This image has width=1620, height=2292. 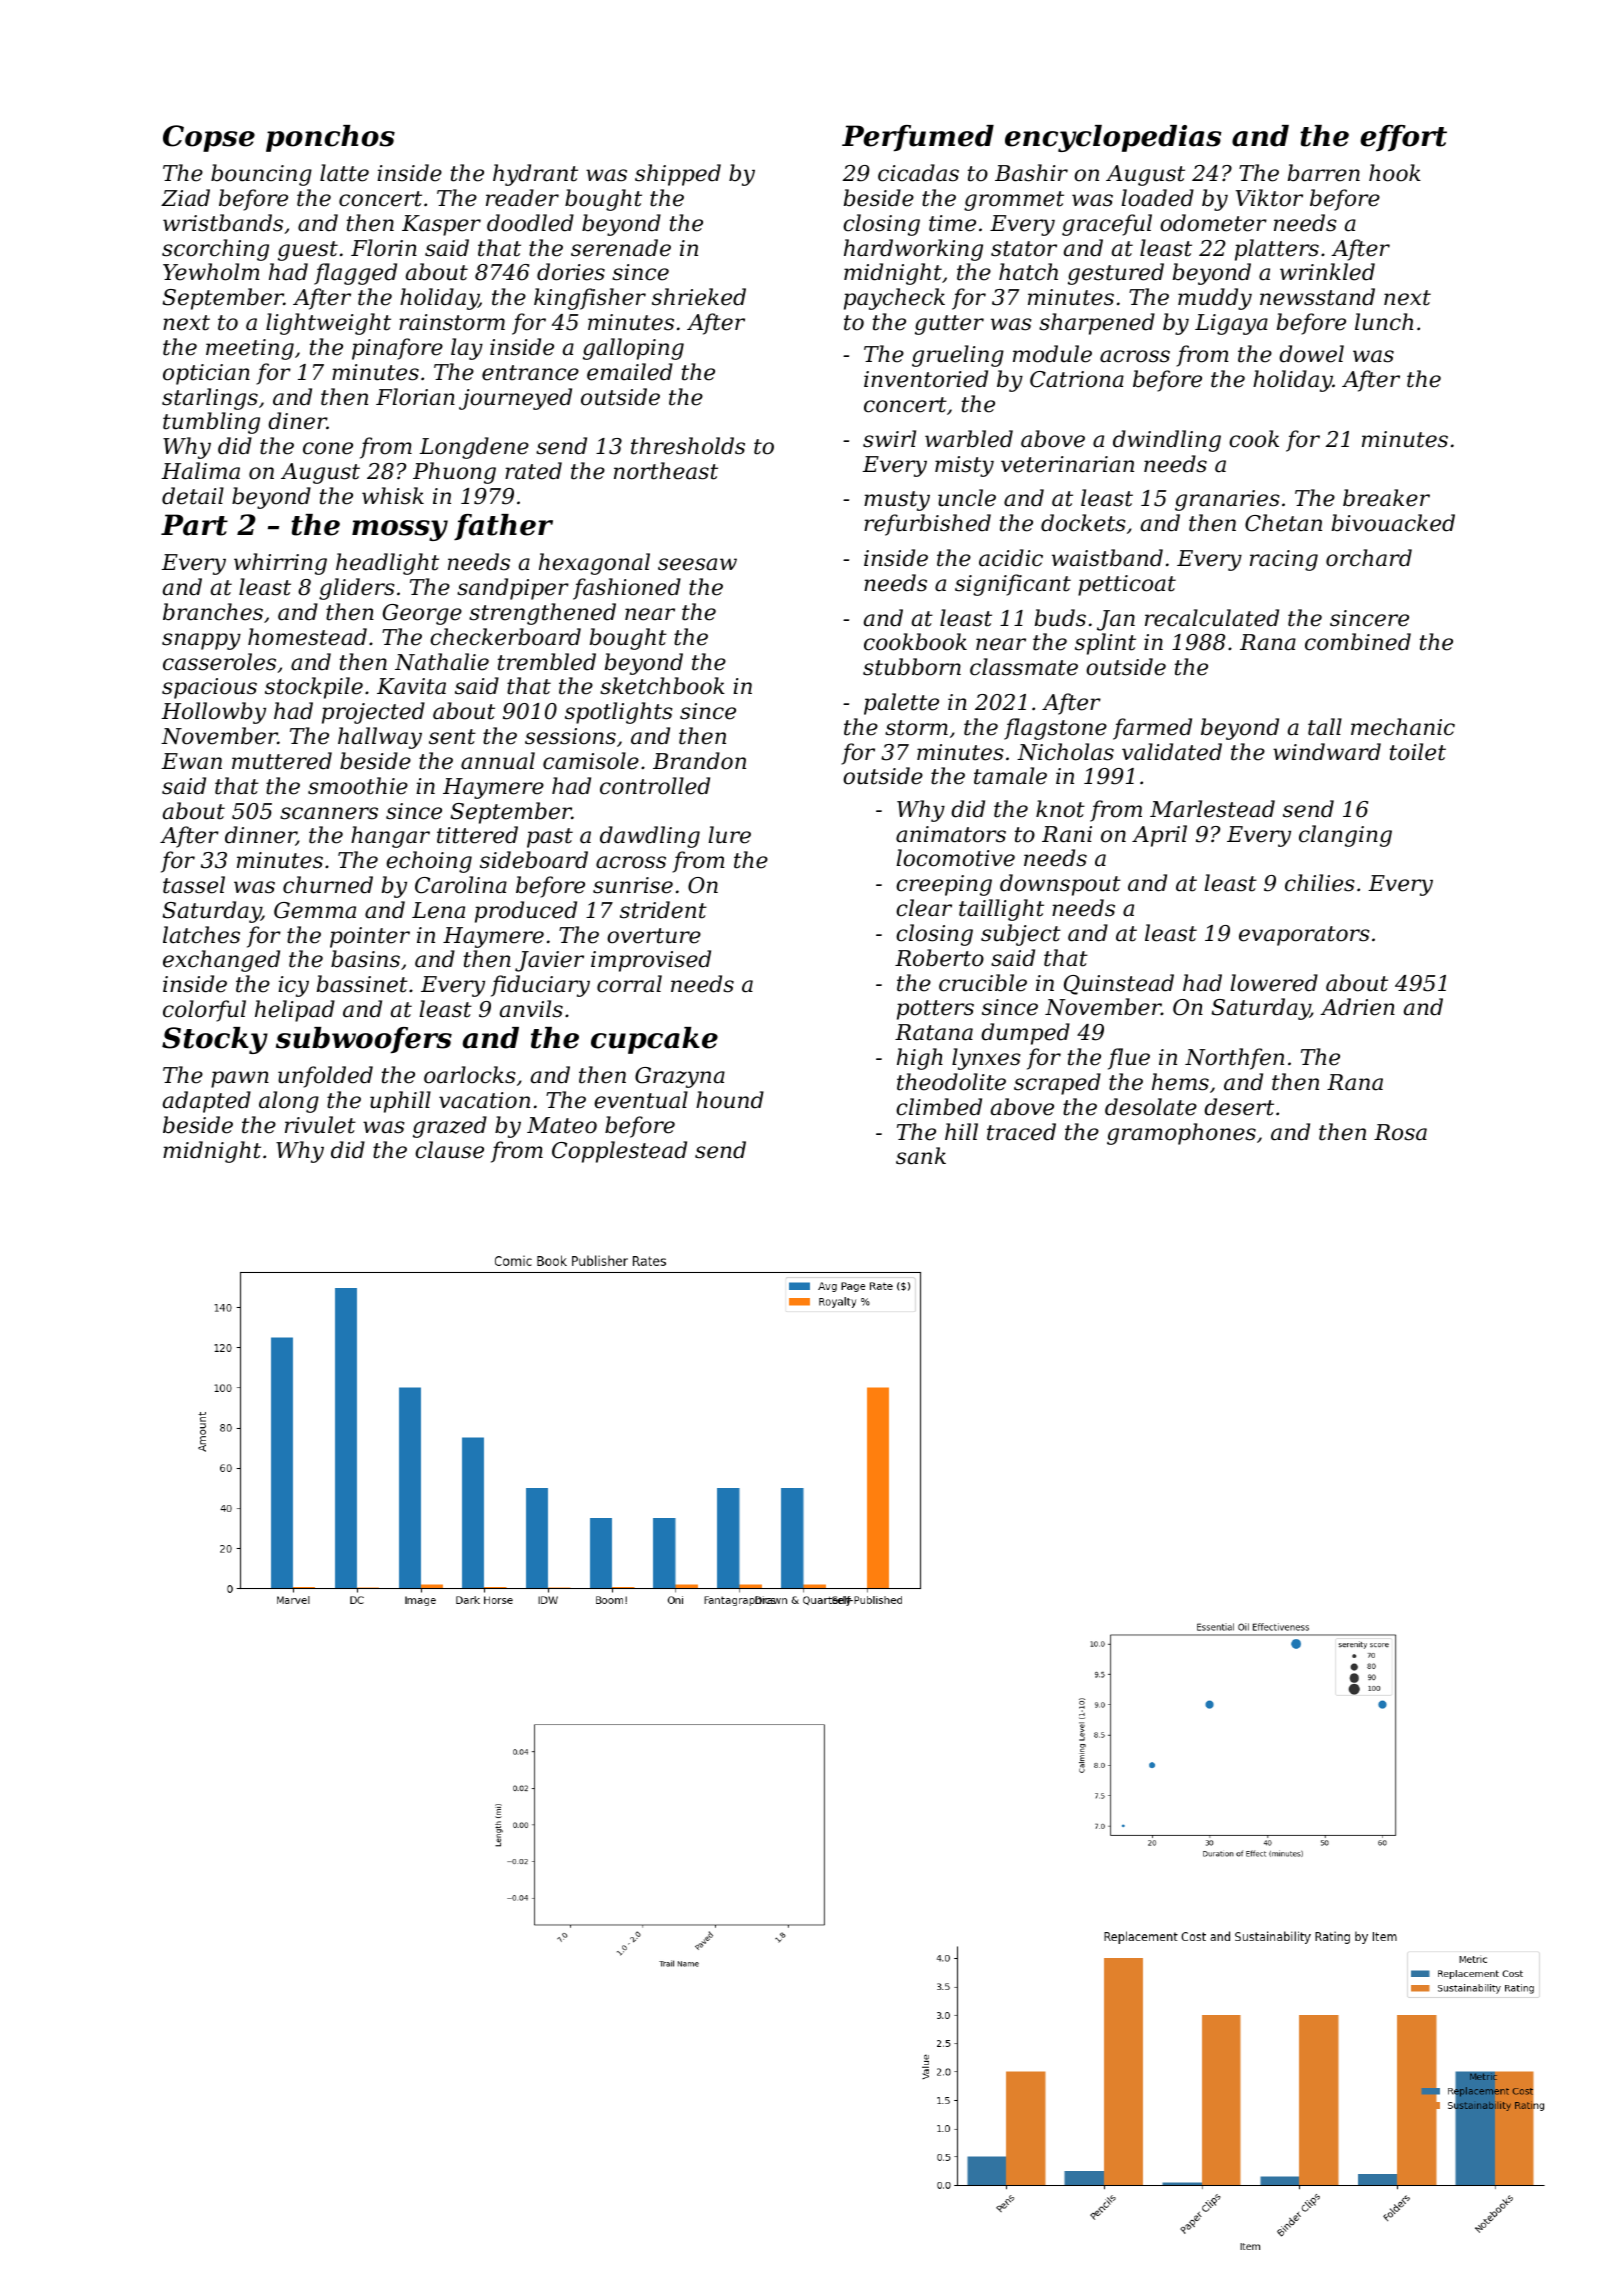 I want to click on guest, so click(x=308, y=251).
